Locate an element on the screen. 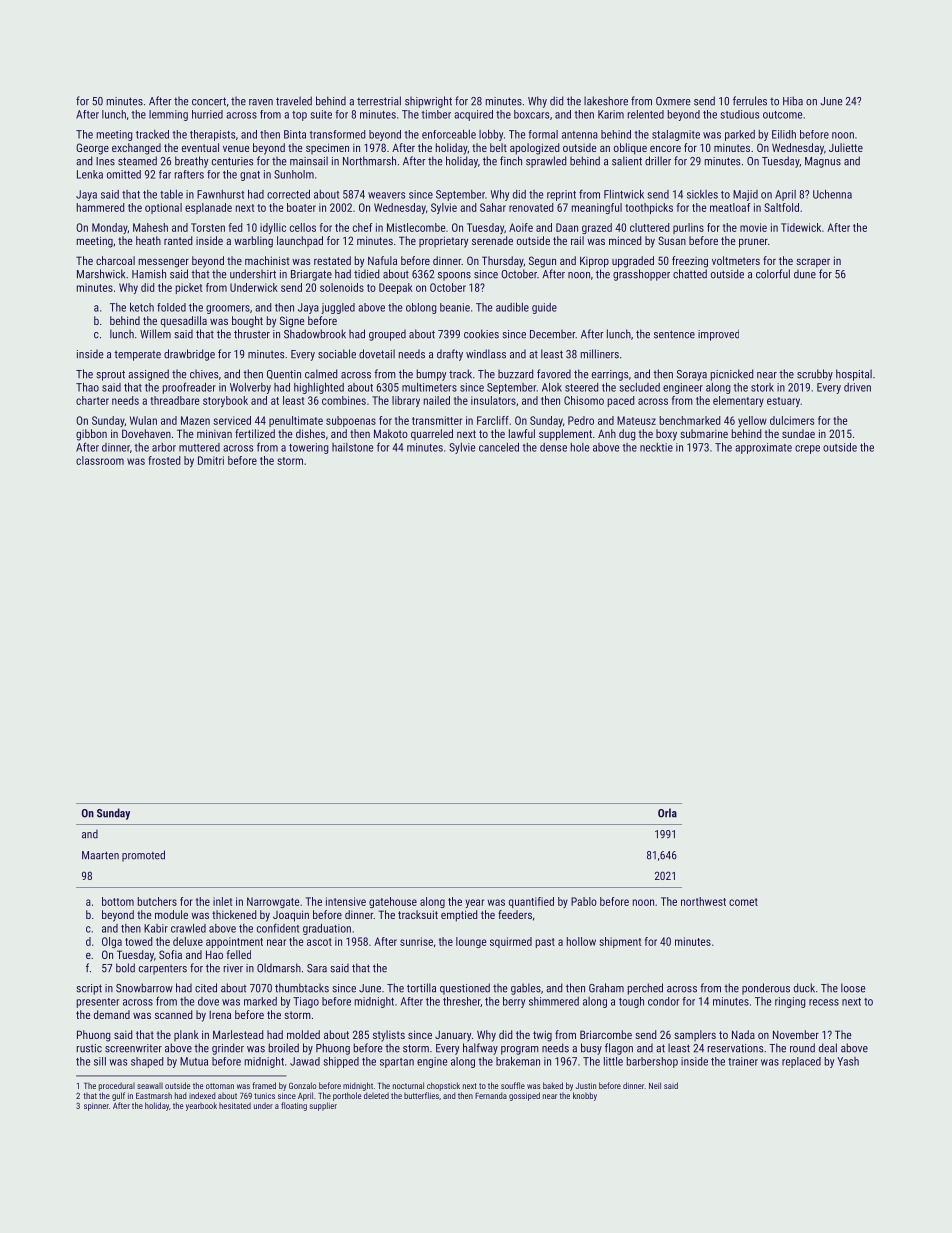  dense is located at coordinates (553, 447).
